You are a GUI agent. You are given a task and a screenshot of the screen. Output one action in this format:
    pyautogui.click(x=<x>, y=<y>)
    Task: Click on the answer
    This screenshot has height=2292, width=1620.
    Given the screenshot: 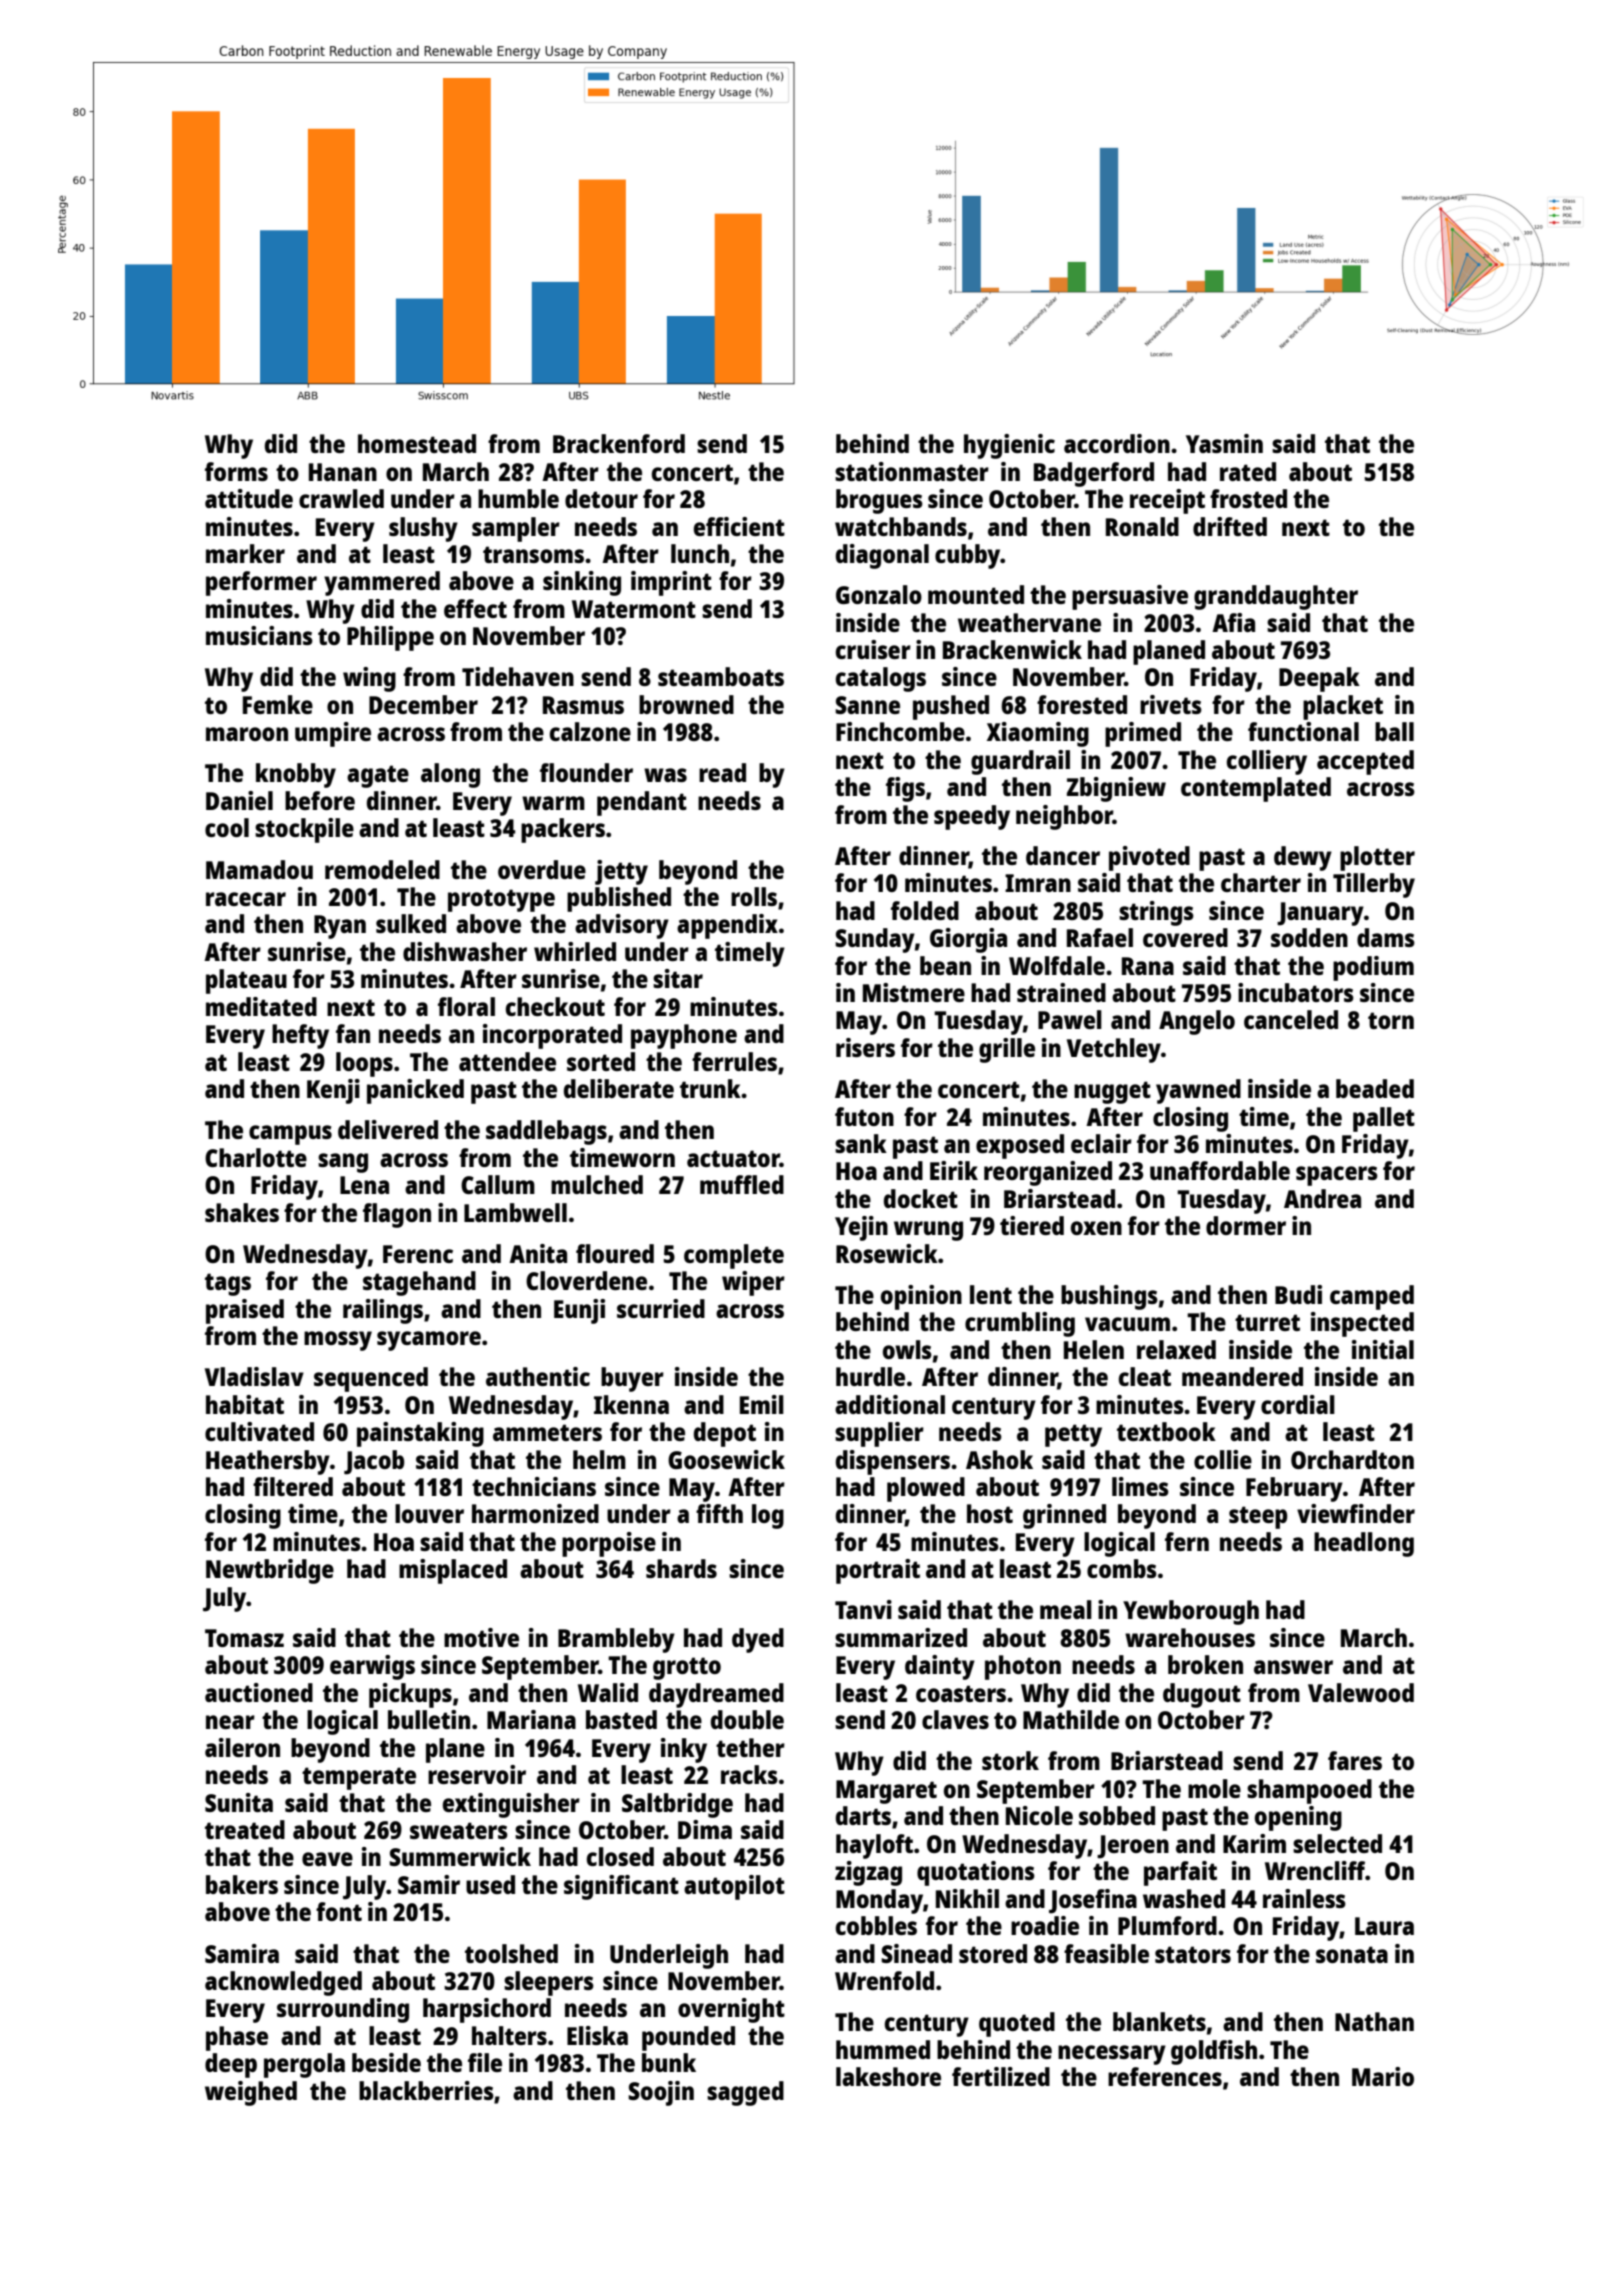 What is the action you would take?
    pyautogui.click(x=1293, y=1667)
